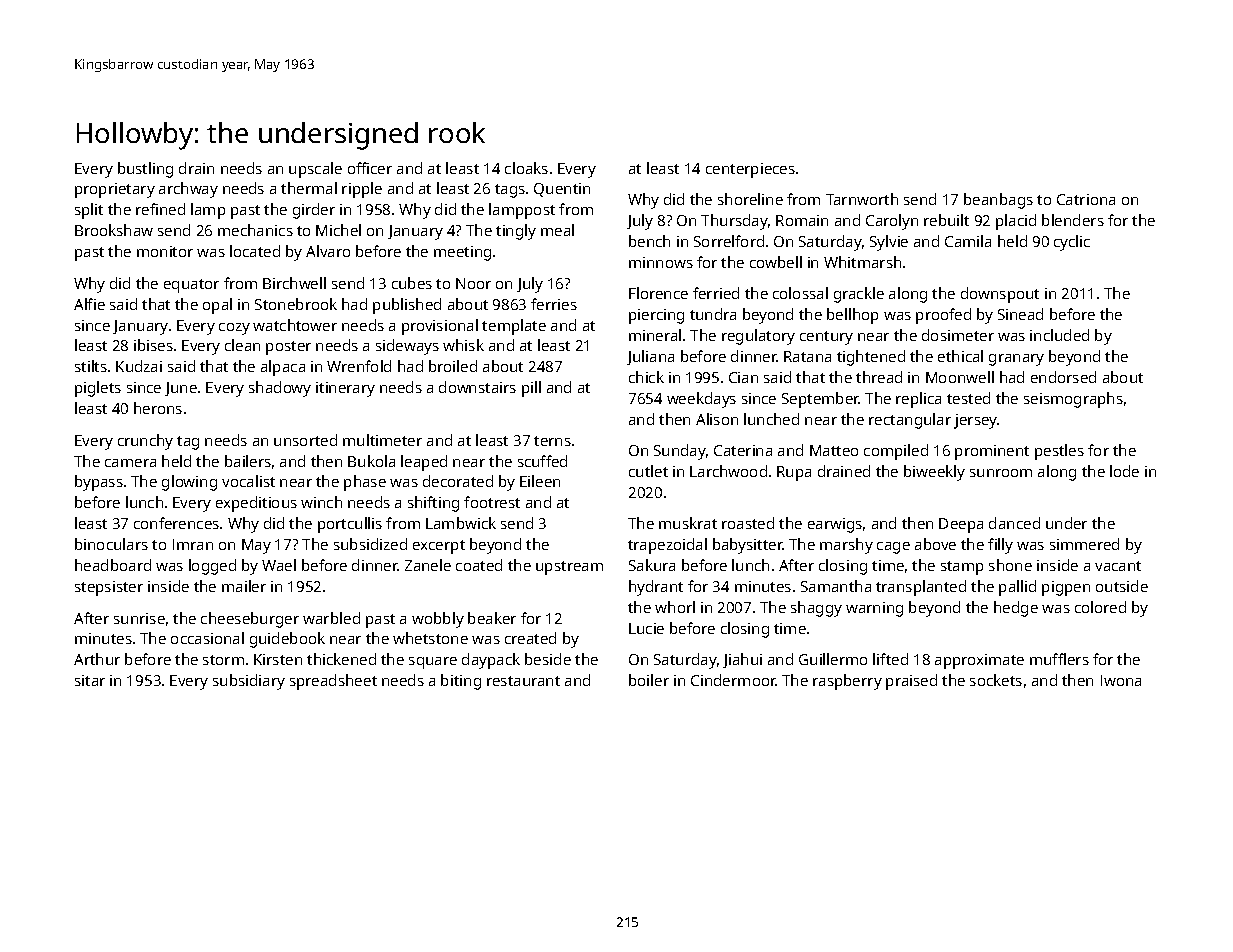 This document has height=952, width=1233. I want to click on cubes, so click(412, 283).
